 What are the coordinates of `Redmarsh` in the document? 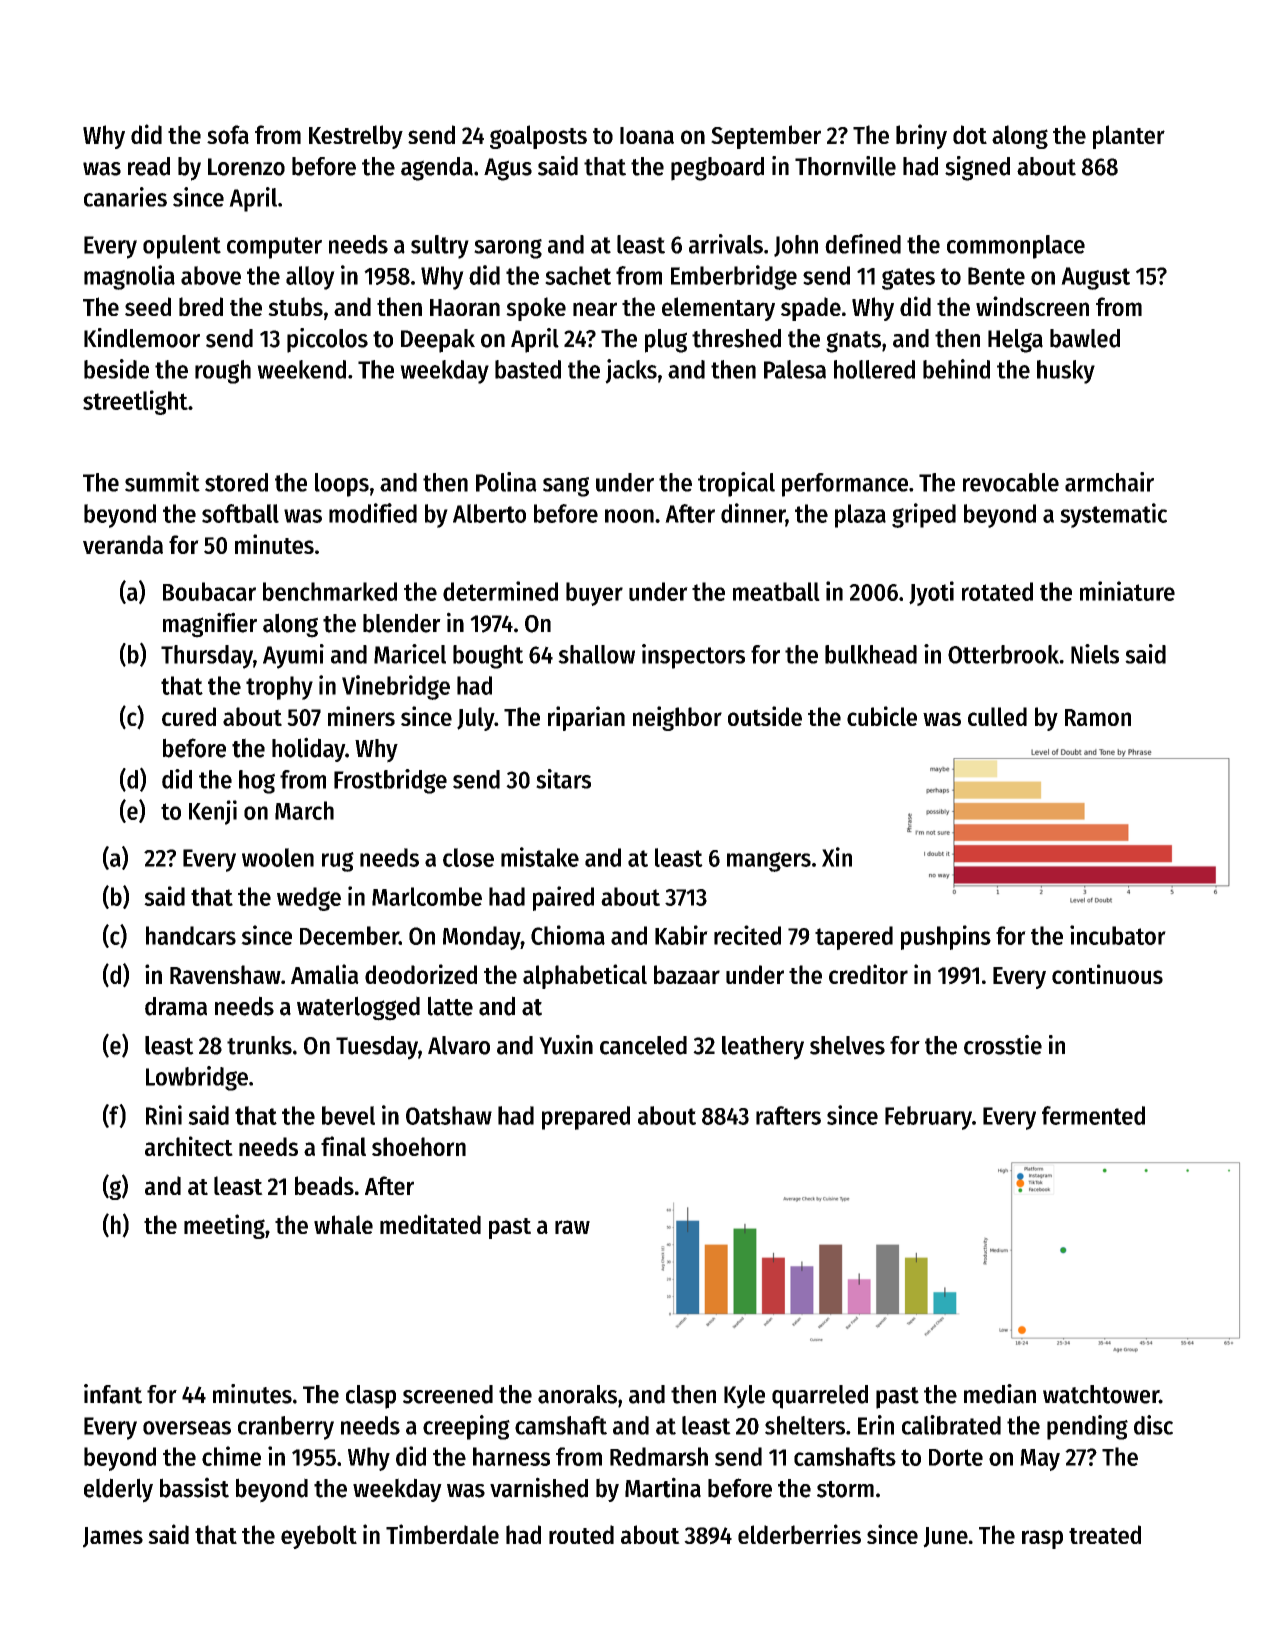 It's located at (659, 1456).
